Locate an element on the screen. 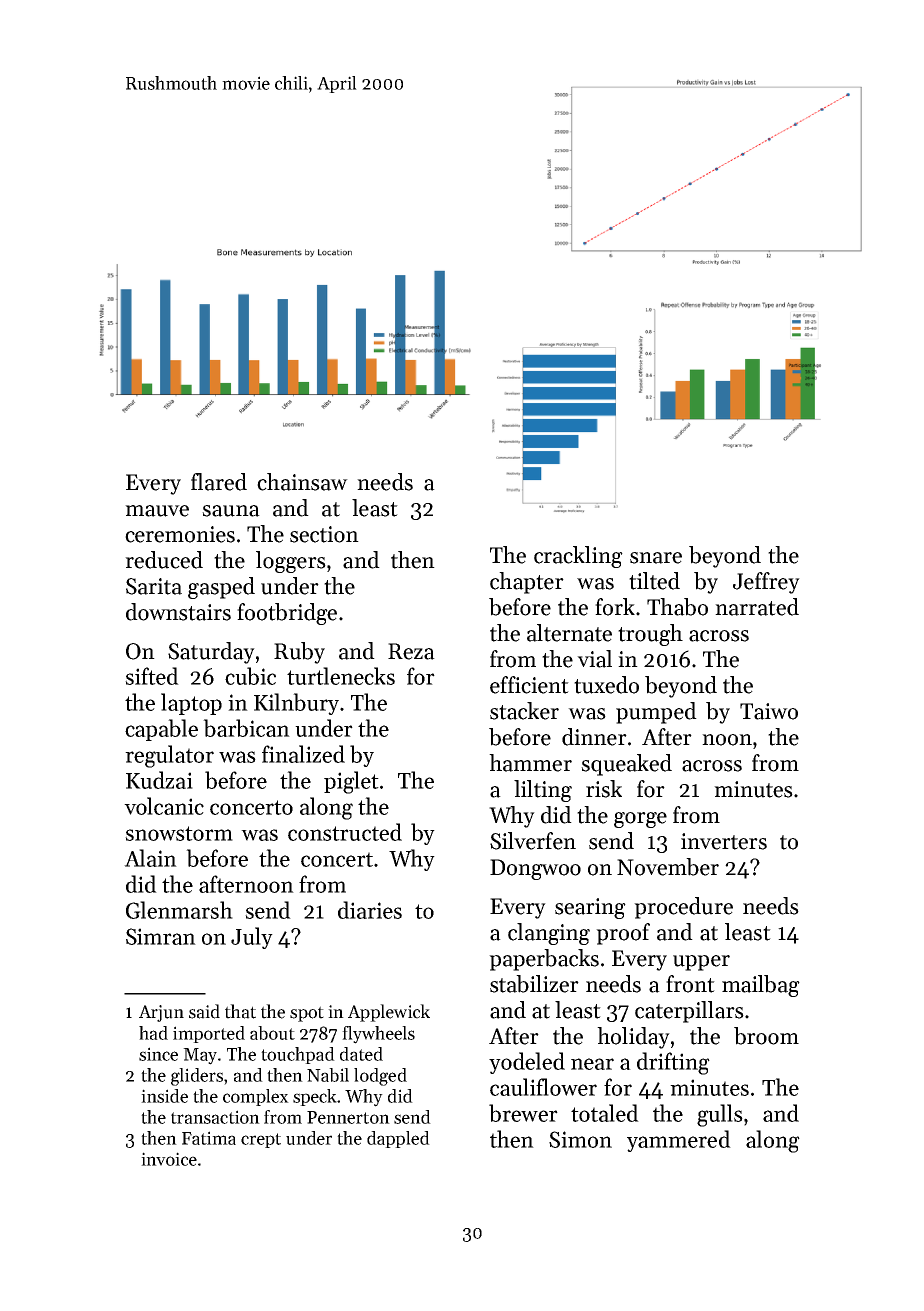 The width and height of the screenshot is (924, 1311). procedure is located at coordinates (683, 908).
